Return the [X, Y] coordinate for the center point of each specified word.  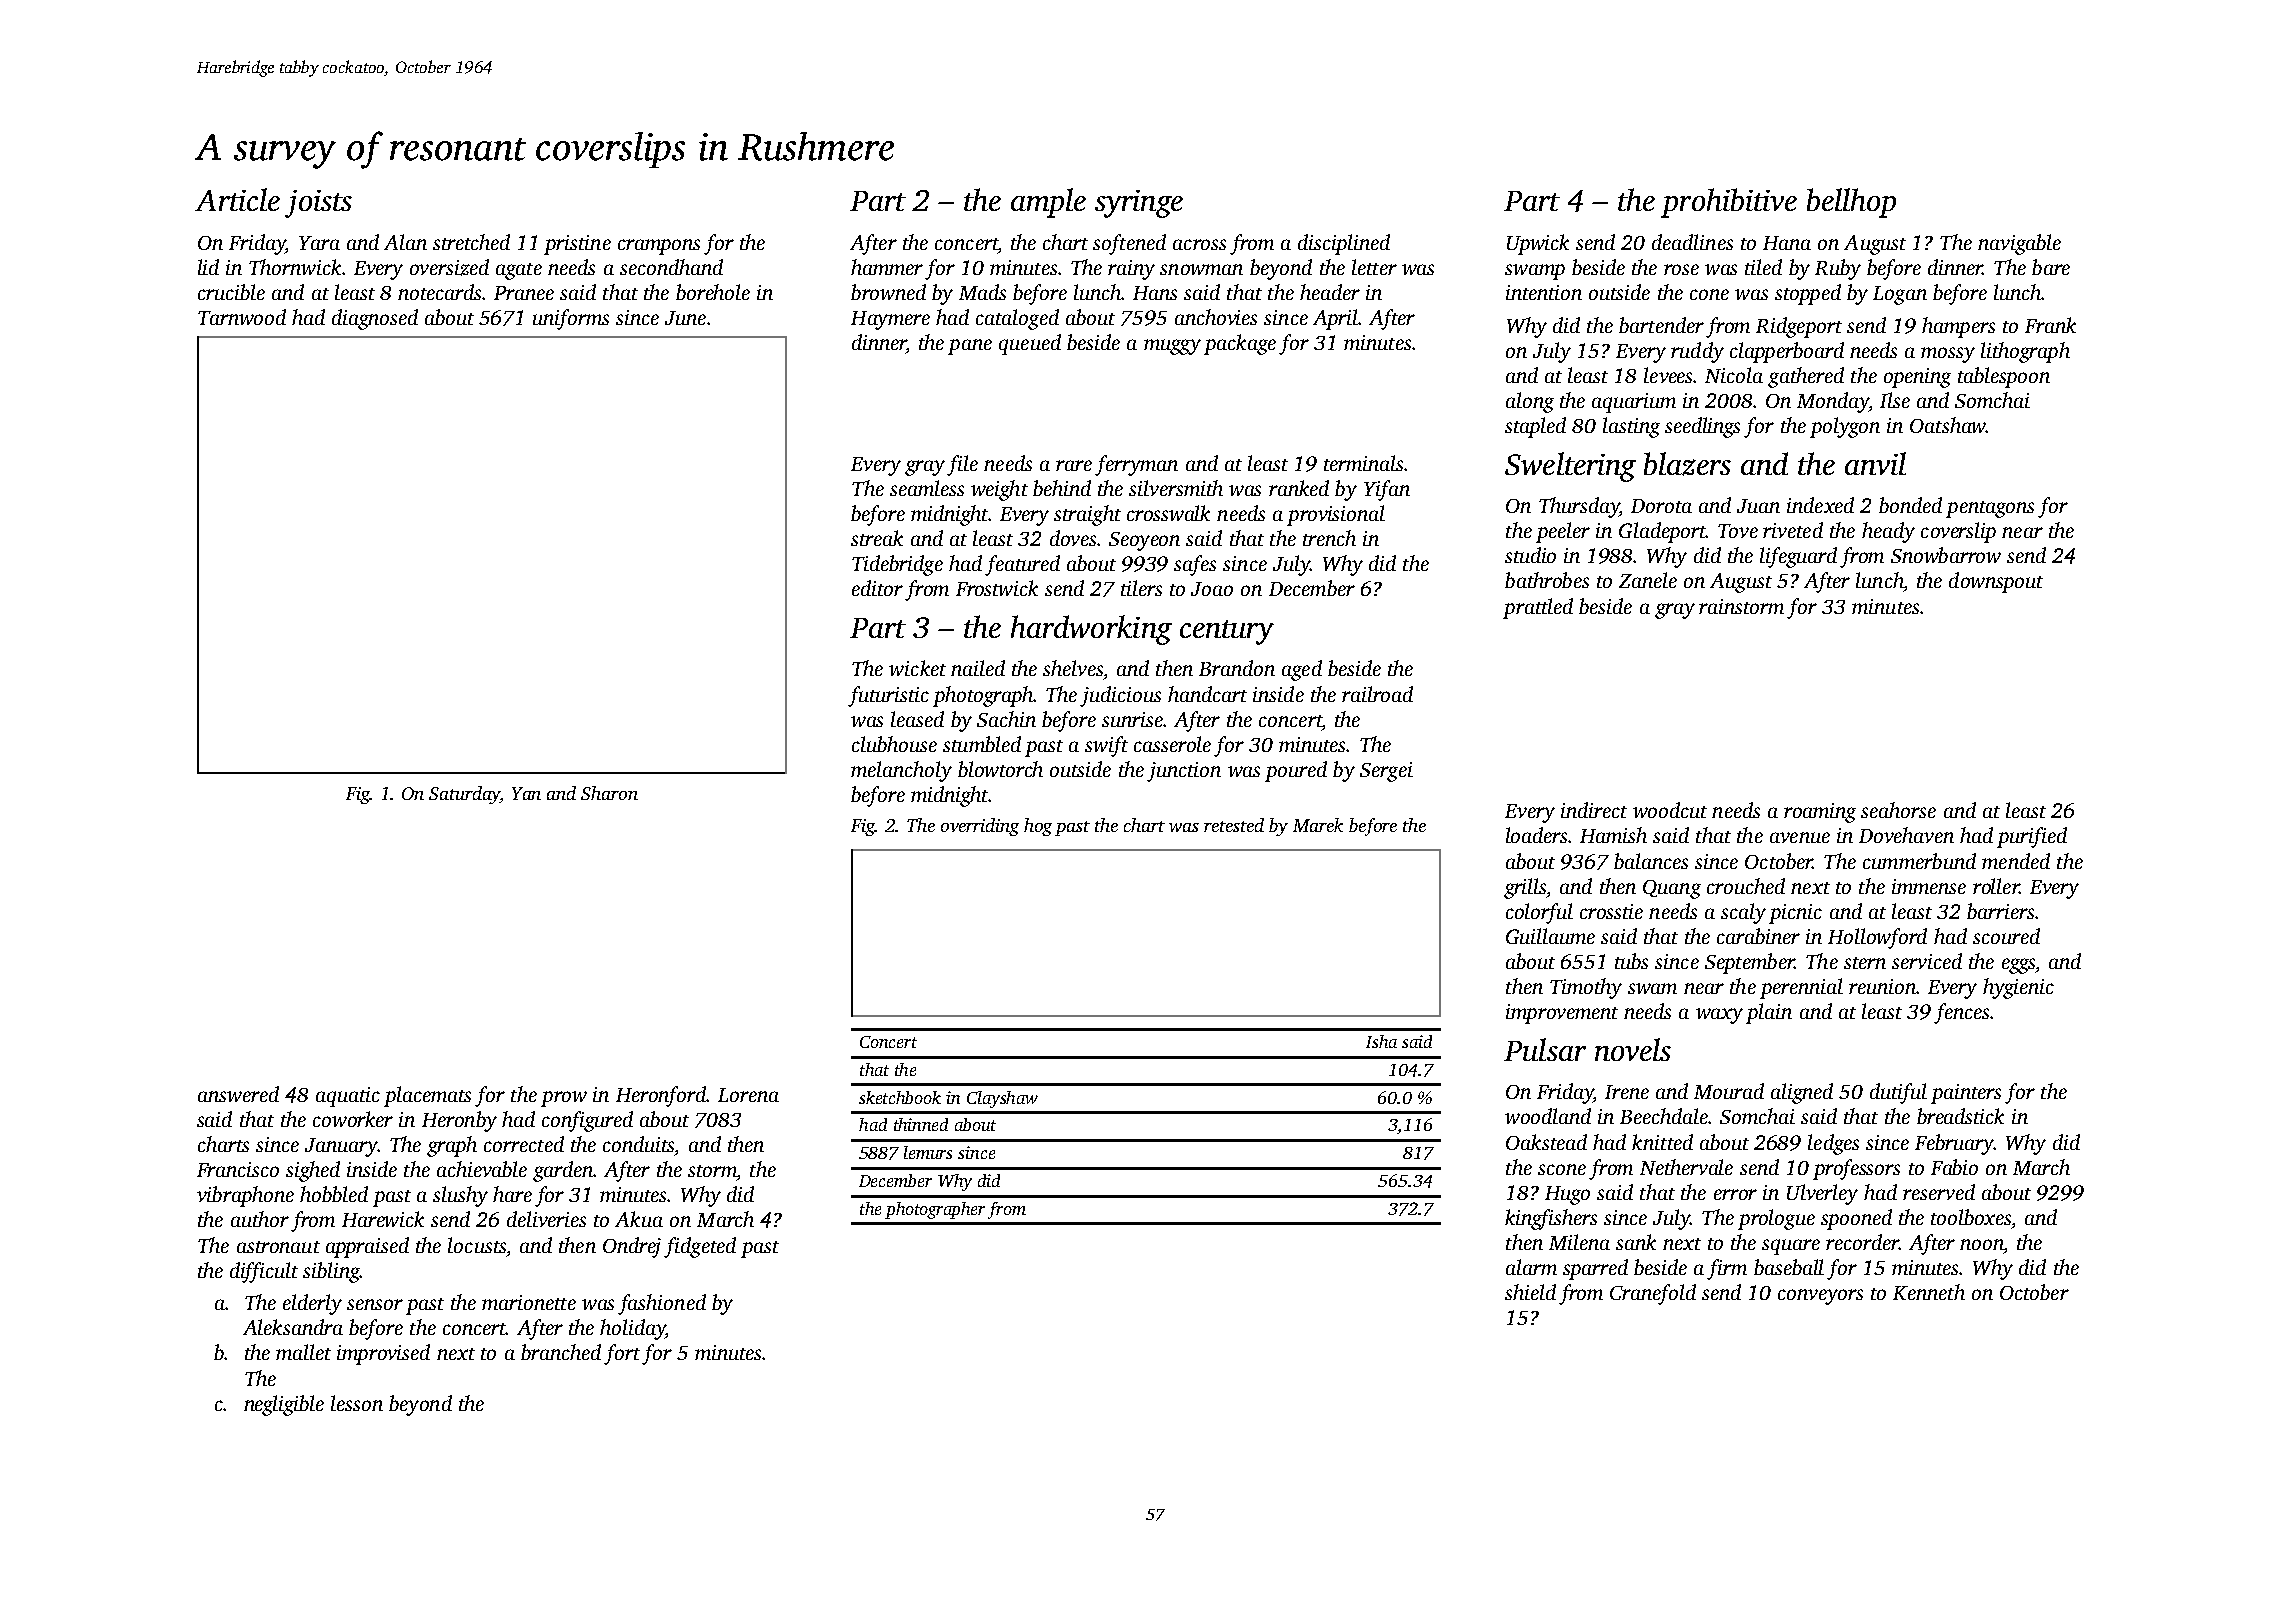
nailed [978, 668]
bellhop [1851, 203]
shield [1530, 1292]
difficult [264, 1272]
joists [318, 204]
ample [1048, 203]
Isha [1381, 1041]
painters [1966, 1094]
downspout [1996, 582]
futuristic [888, 696]
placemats [427, 1096]
